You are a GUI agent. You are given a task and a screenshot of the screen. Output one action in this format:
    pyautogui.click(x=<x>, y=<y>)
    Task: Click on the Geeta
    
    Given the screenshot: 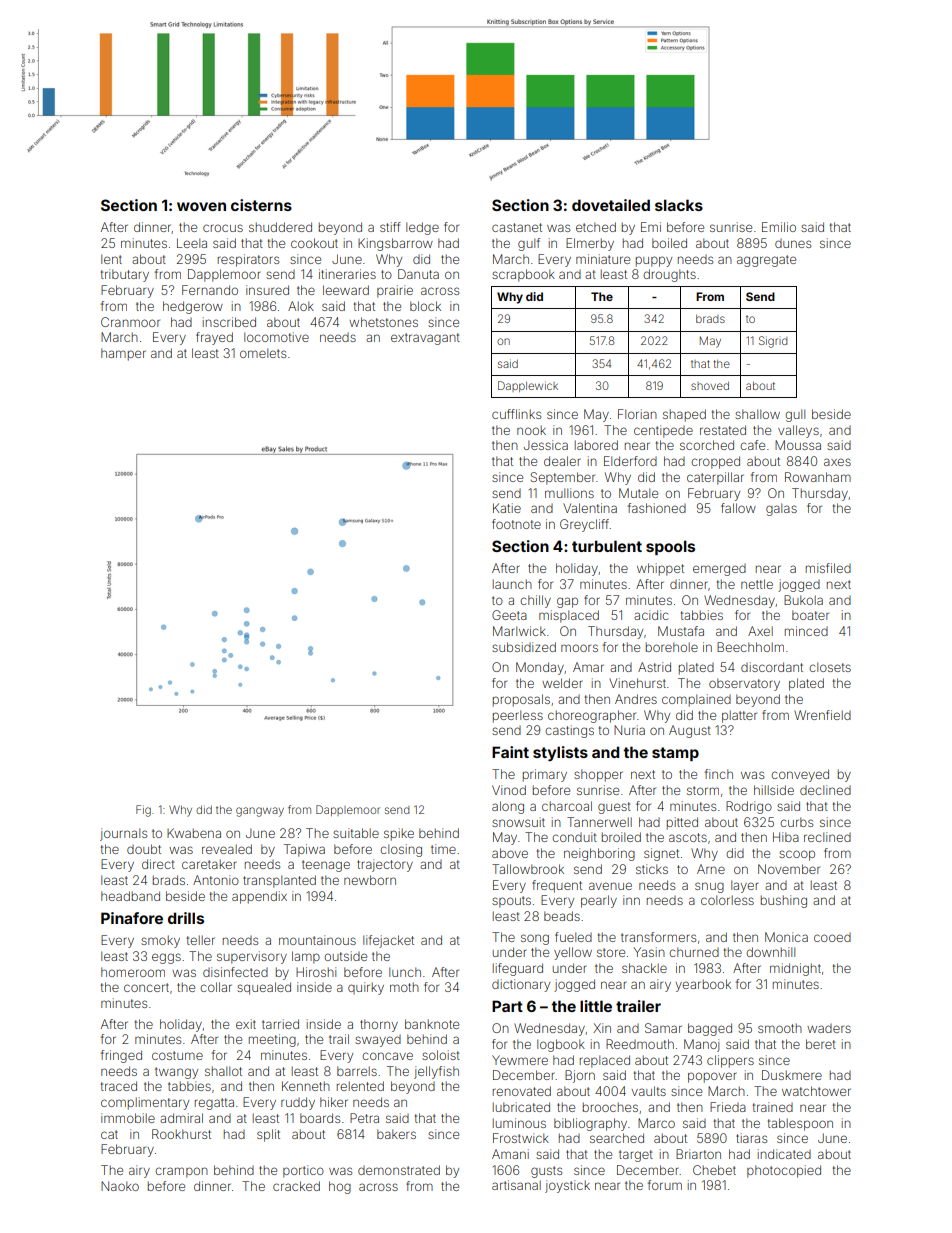 What is the action you would take?
    pyautogui.click(x=509, y=615)
